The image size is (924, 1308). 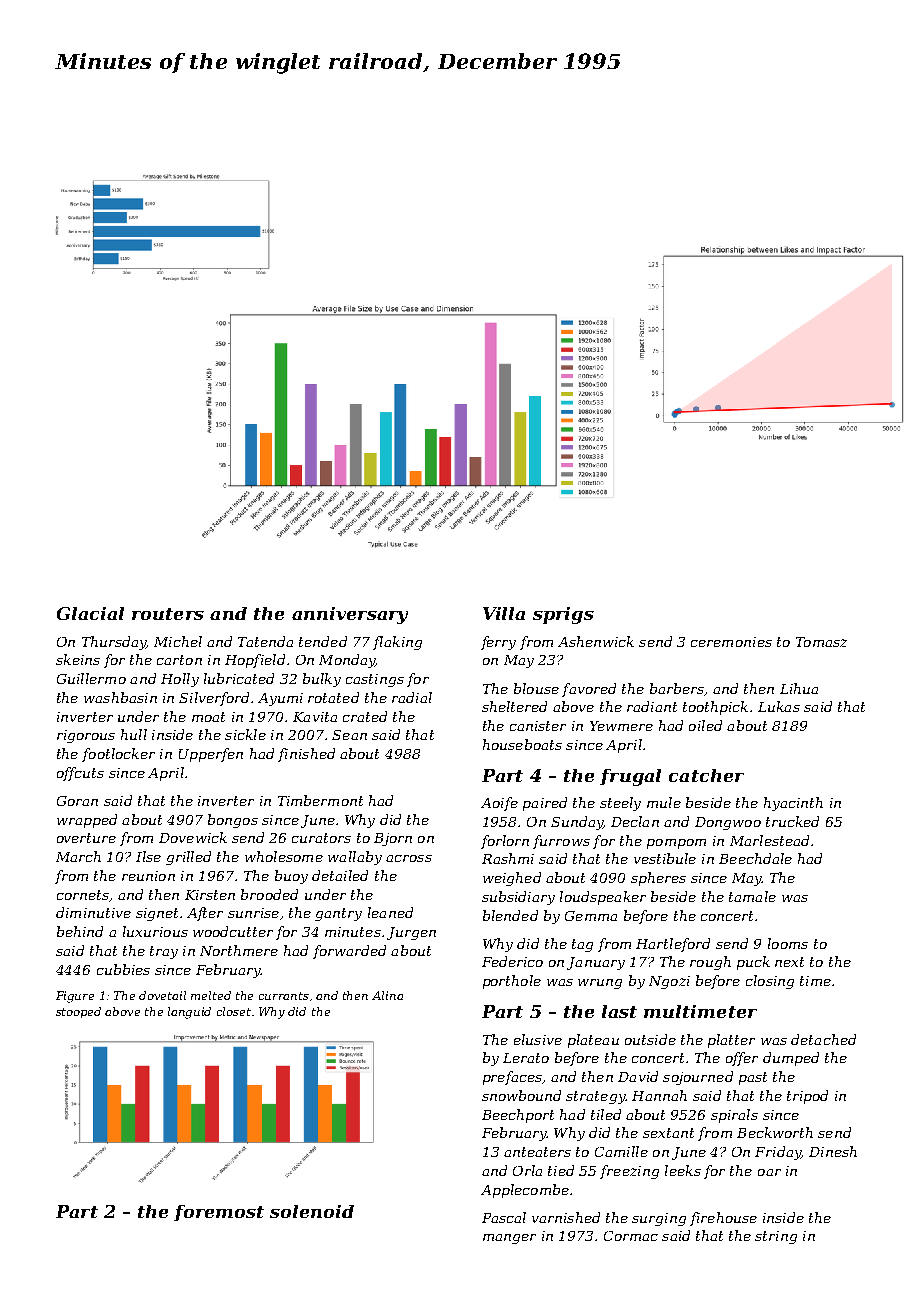 What do you see at coordinates (509, 1239) in the document?
I see `manger` at bounding box center [509, 1239].
